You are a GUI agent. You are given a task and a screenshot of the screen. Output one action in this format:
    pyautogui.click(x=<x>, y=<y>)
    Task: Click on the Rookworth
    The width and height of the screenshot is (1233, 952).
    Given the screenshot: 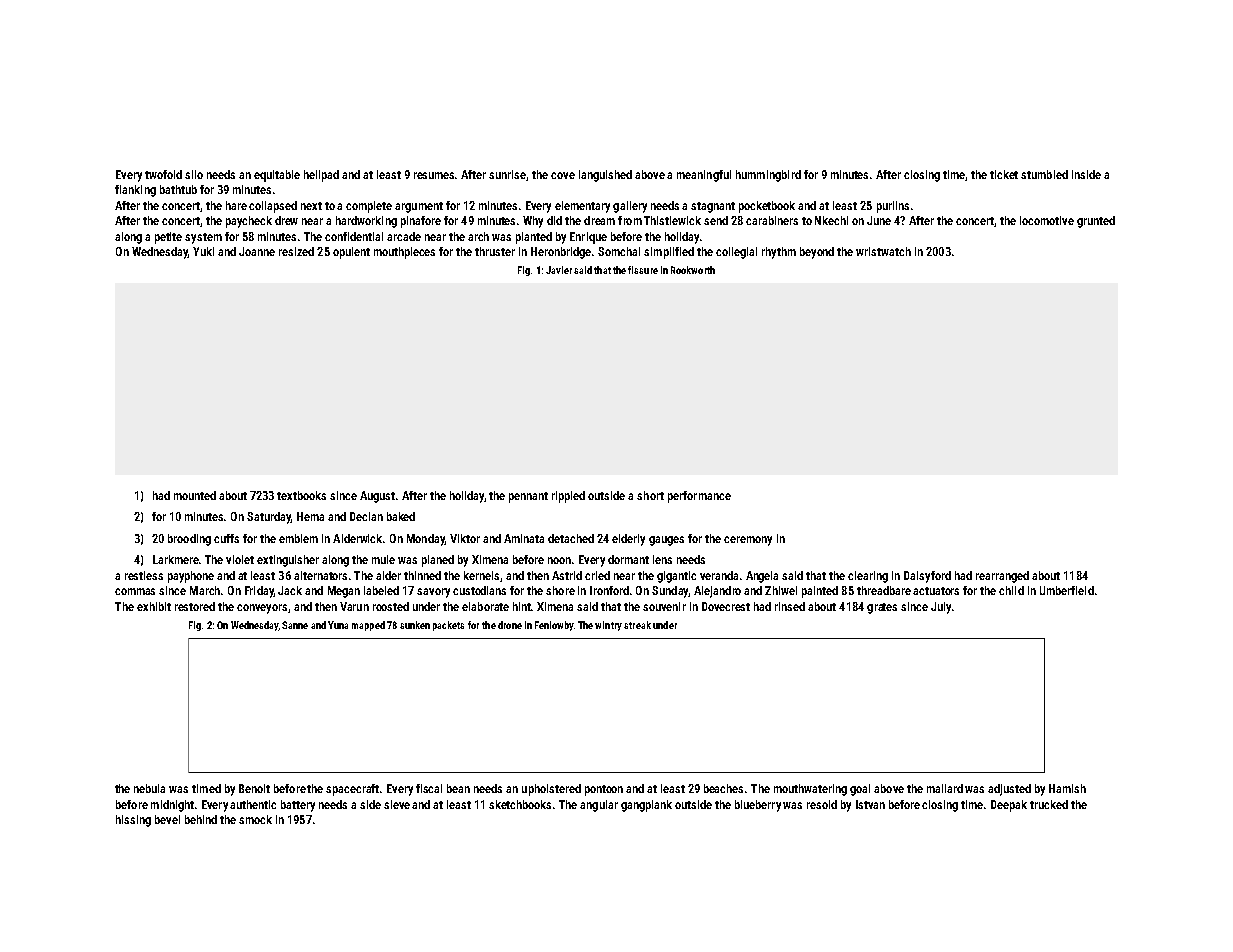 What is the action you would take?
    pyautogui.click(x=693, y=270)
